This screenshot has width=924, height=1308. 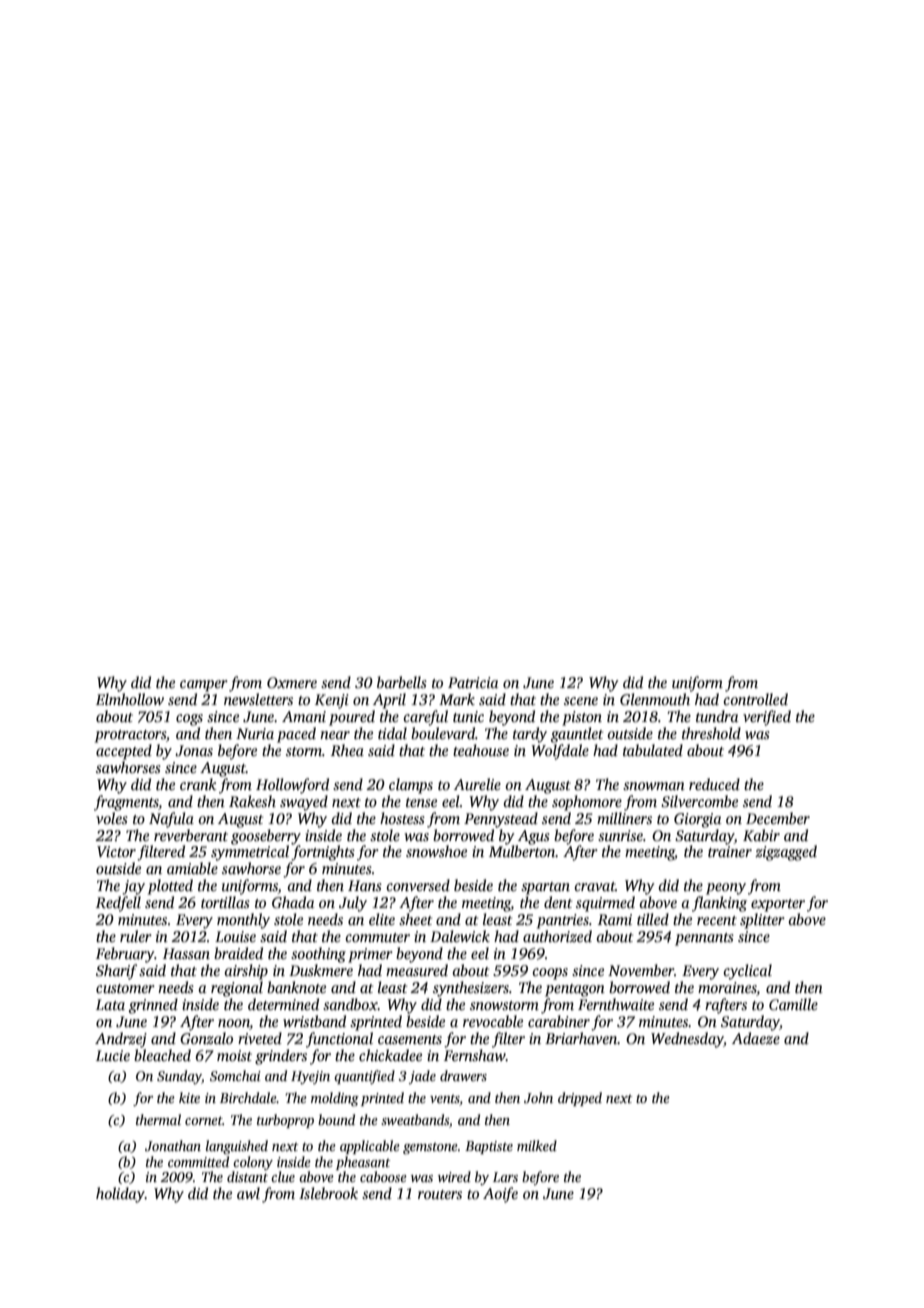 What do you see at coordinates (292, 682) in the screenshot?
I see `Oxmere` at bounding box center [292, 682].
